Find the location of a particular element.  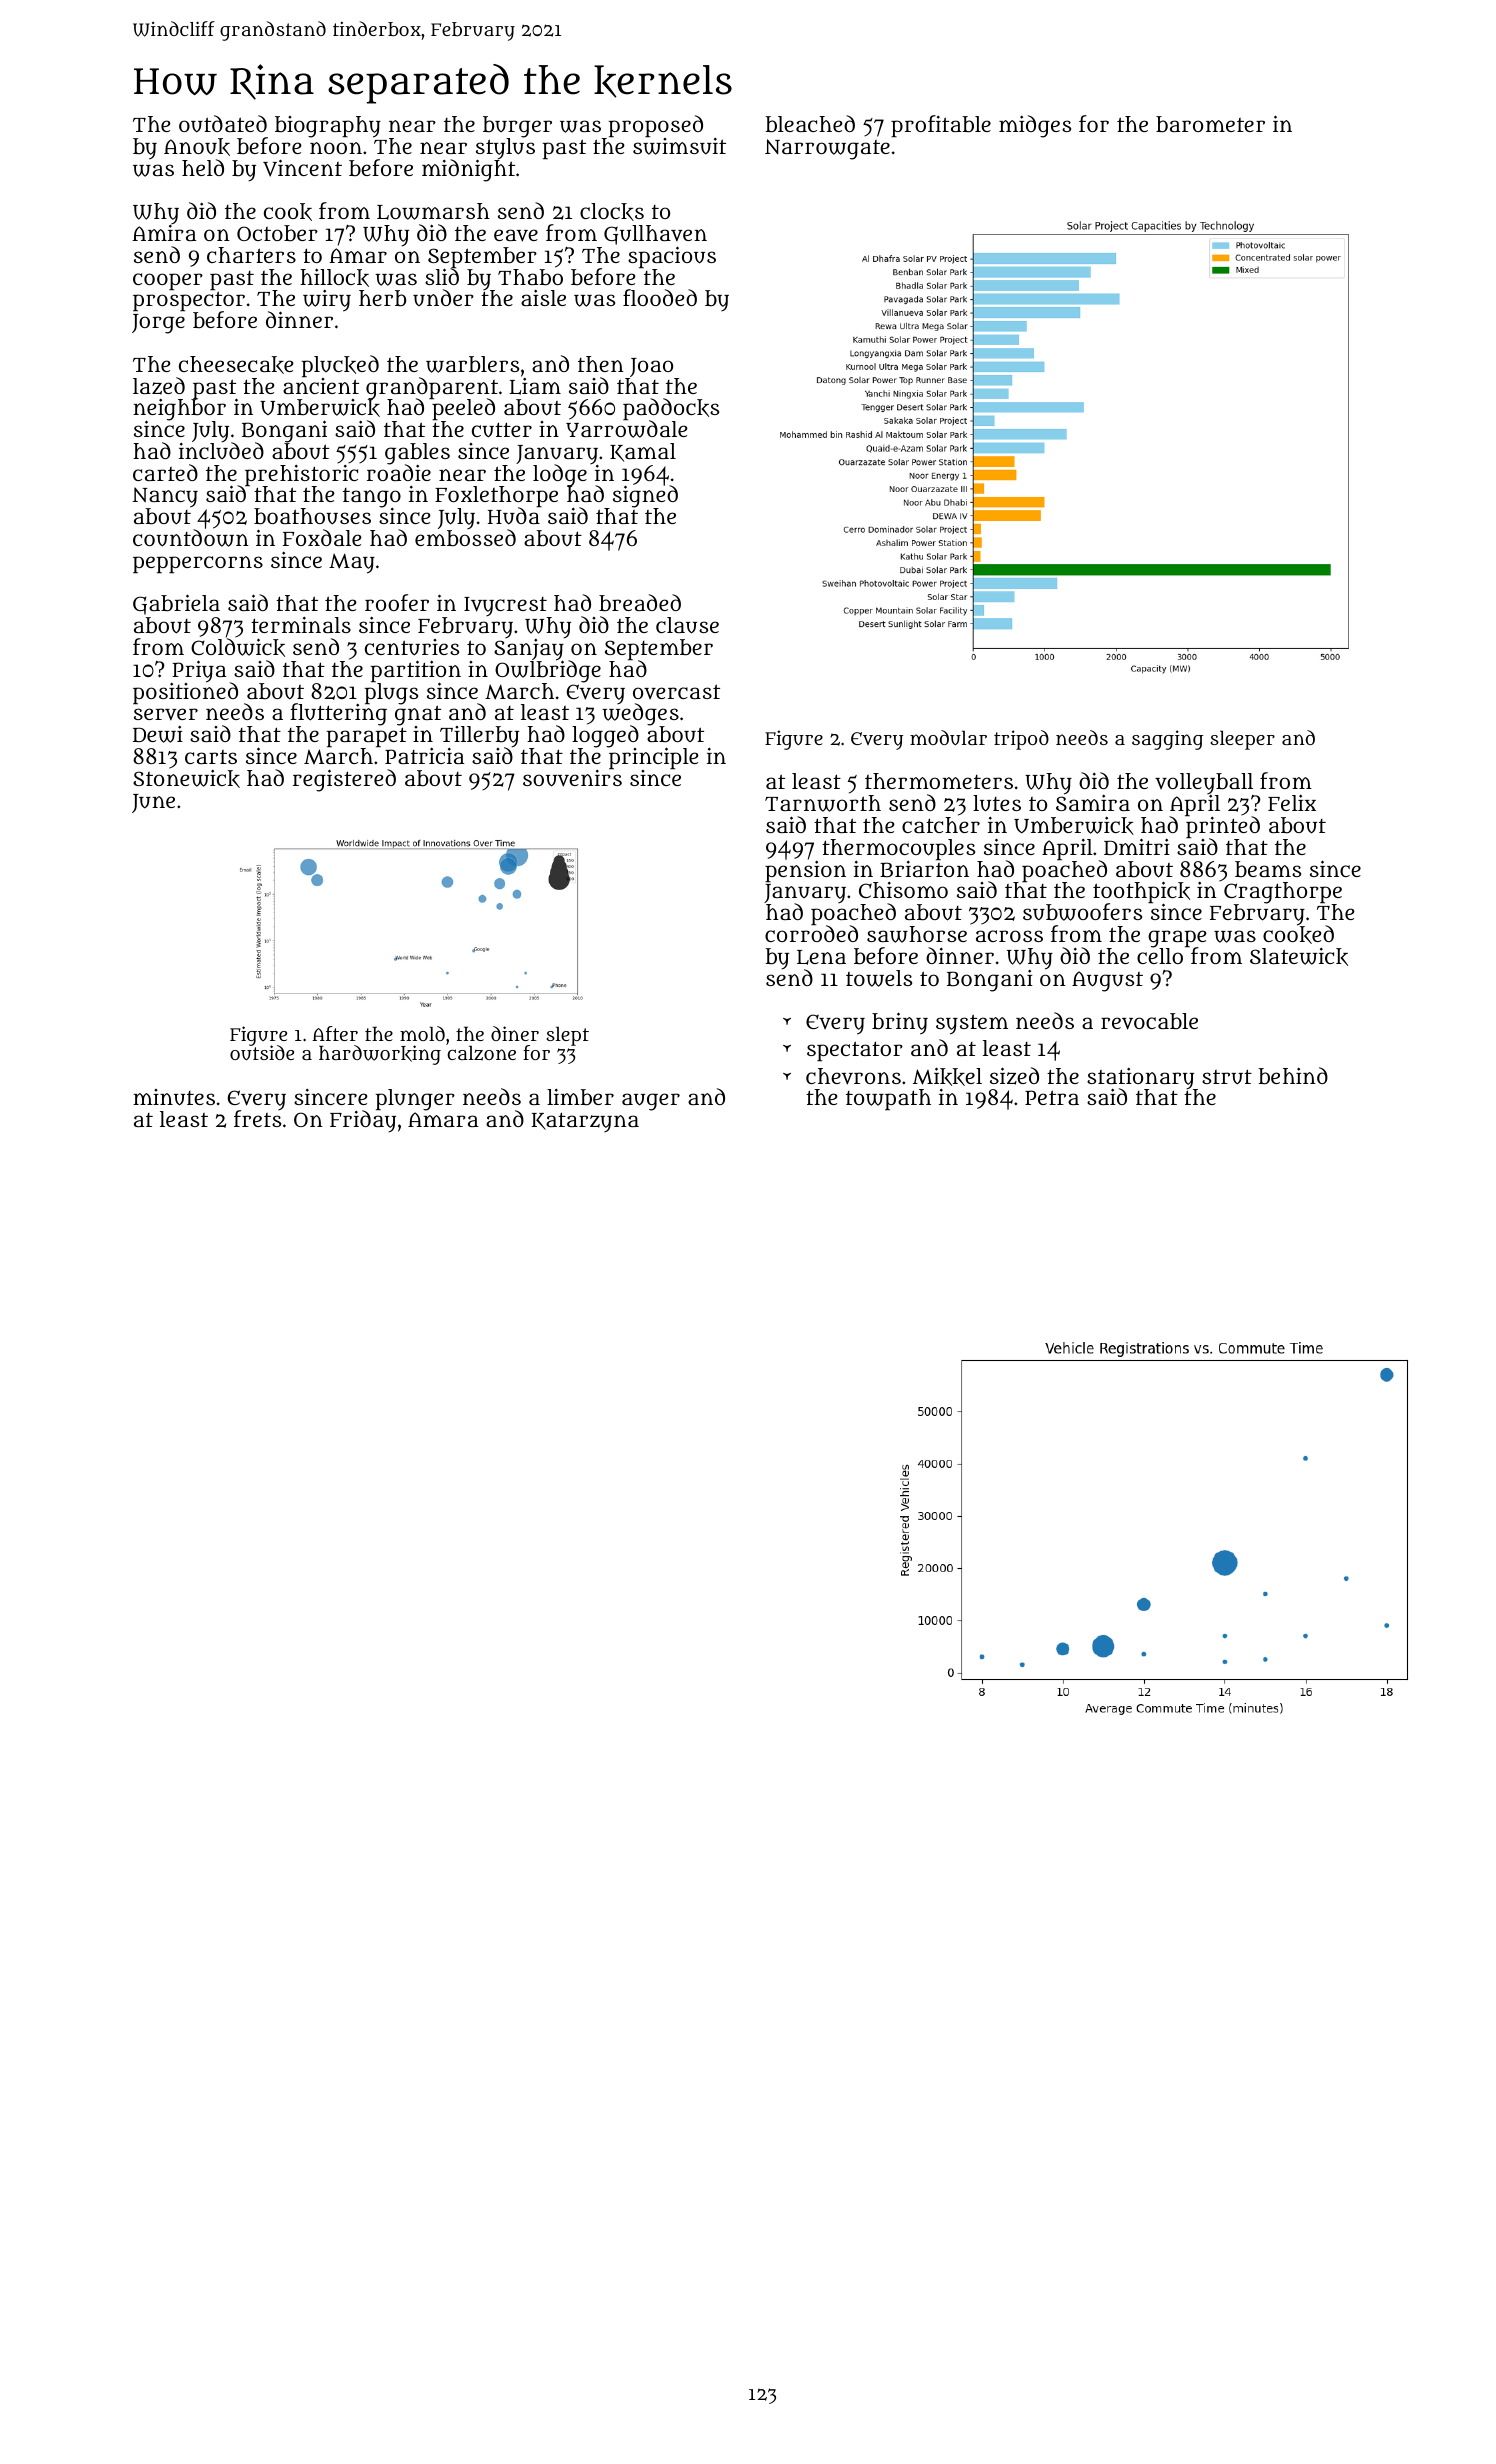

wedges is located at coordinates (640, 715).
